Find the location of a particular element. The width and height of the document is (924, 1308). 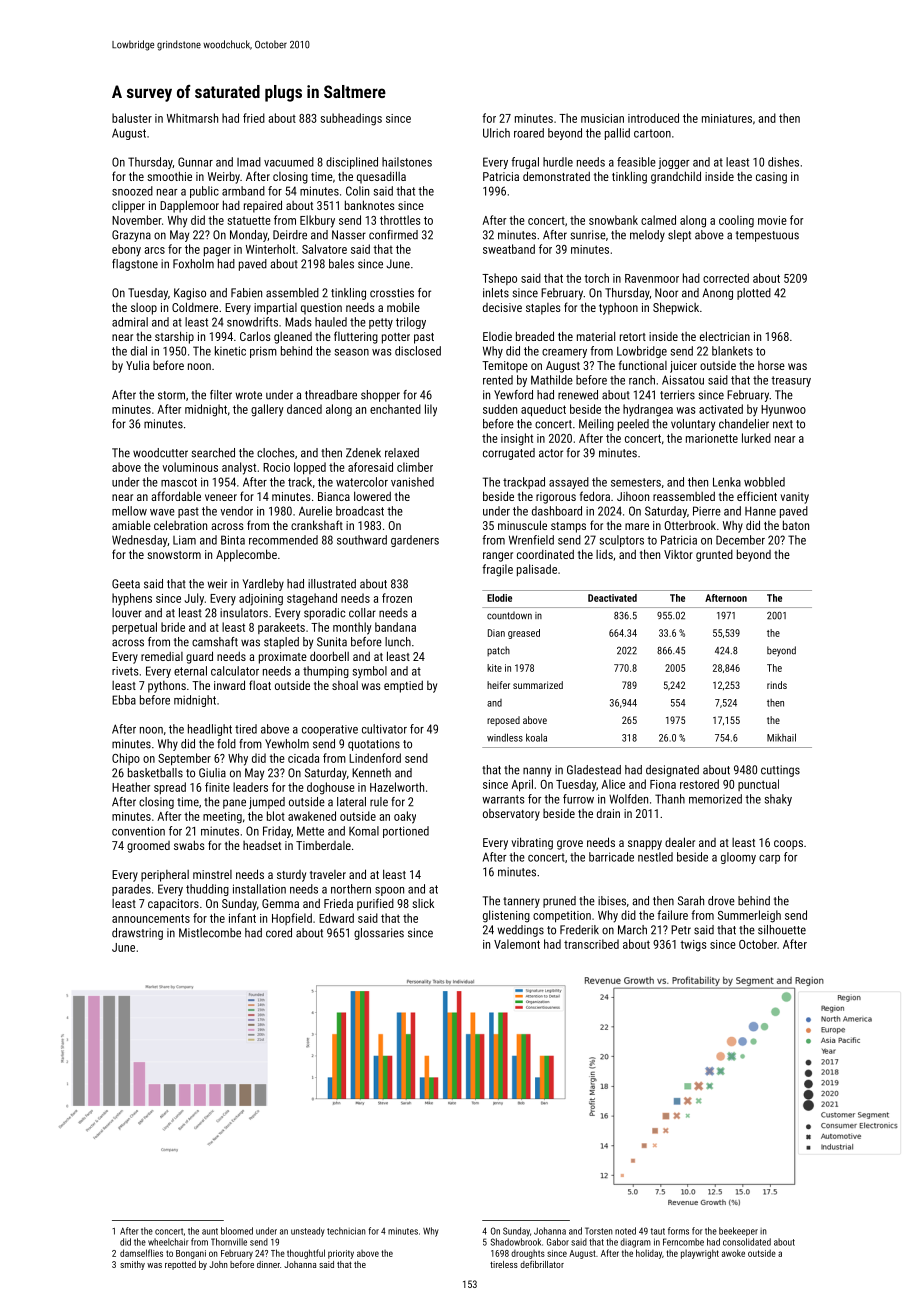

windless is located at coordinates (505, 737).
